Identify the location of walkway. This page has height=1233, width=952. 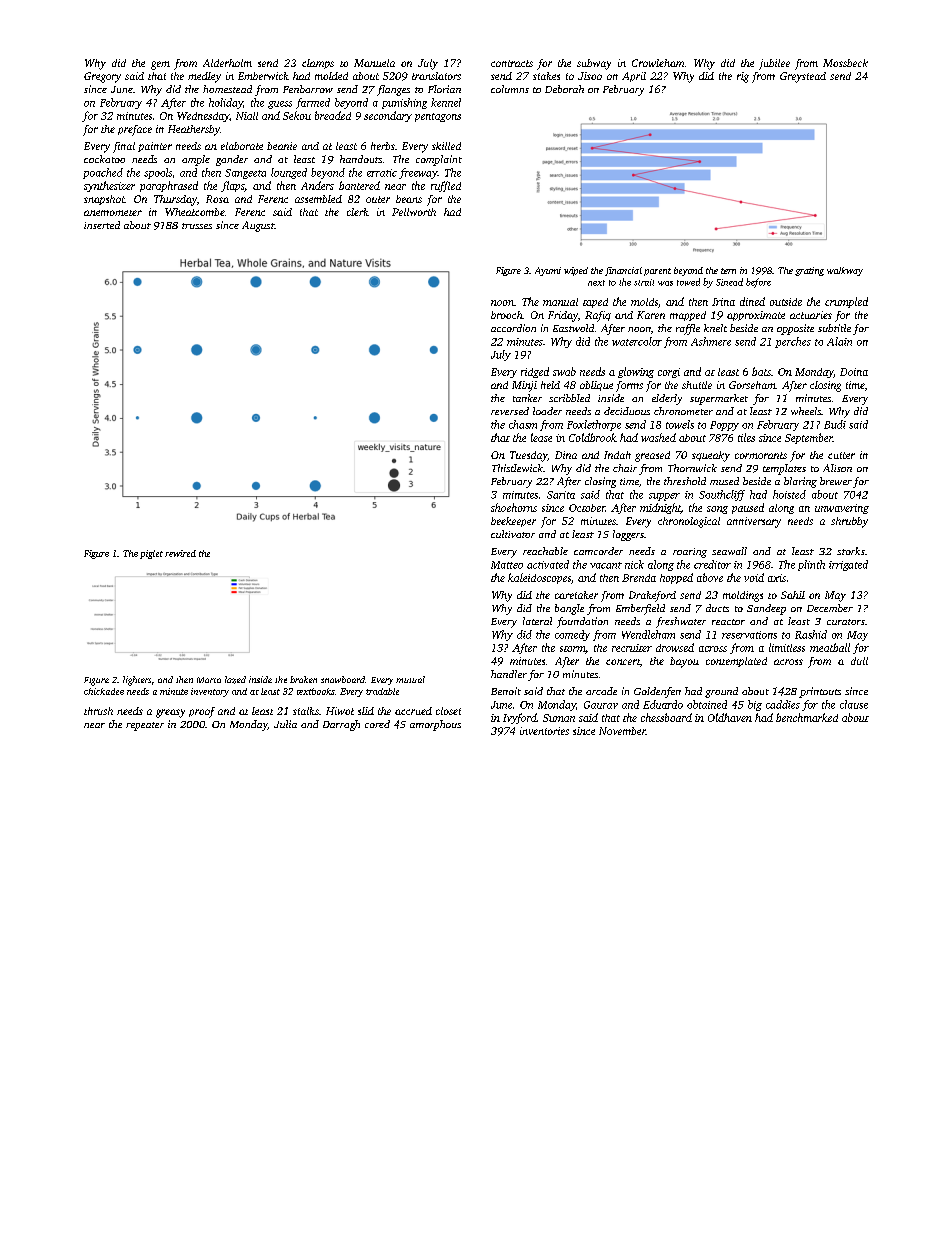
(845, 271).
